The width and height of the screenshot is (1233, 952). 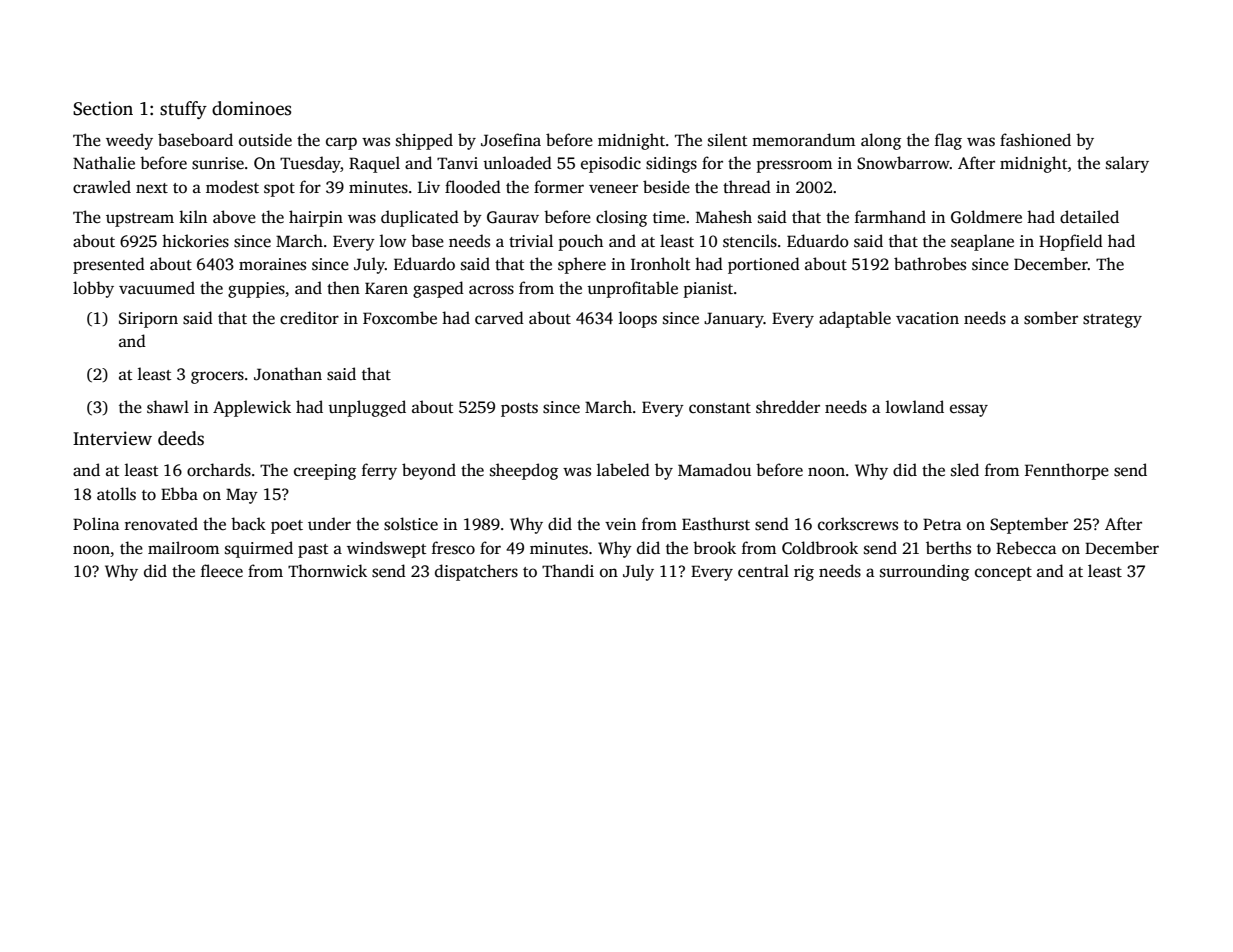 I want to click on constant, so click(x=720, y=408).
